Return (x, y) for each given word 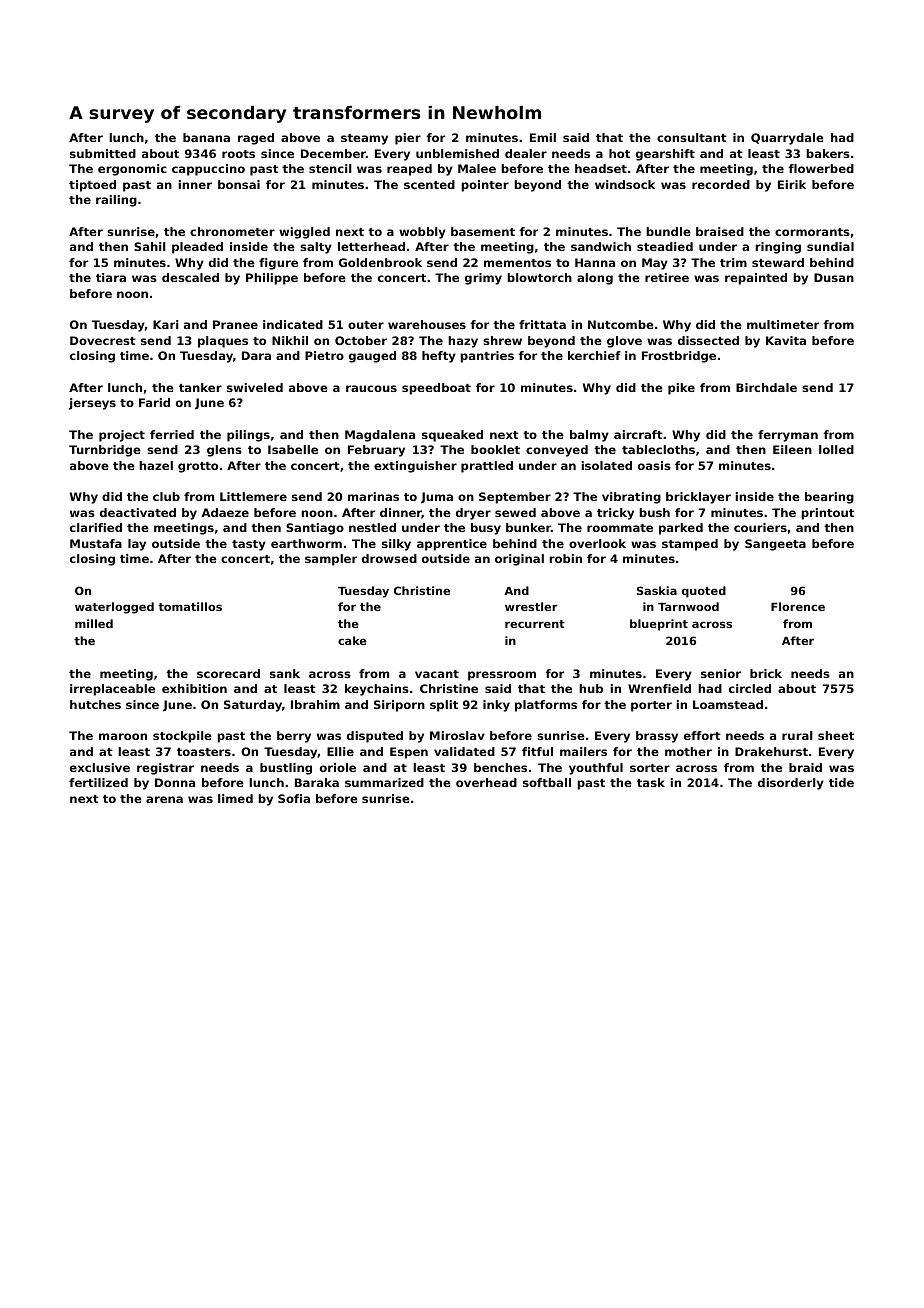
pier (408, 139)
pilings (248, 436)
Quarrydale (787, 139)
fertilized (98, 782)
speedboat (436, 389)
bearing (829, 498)
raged (256, 139)
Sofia (294, 798)
